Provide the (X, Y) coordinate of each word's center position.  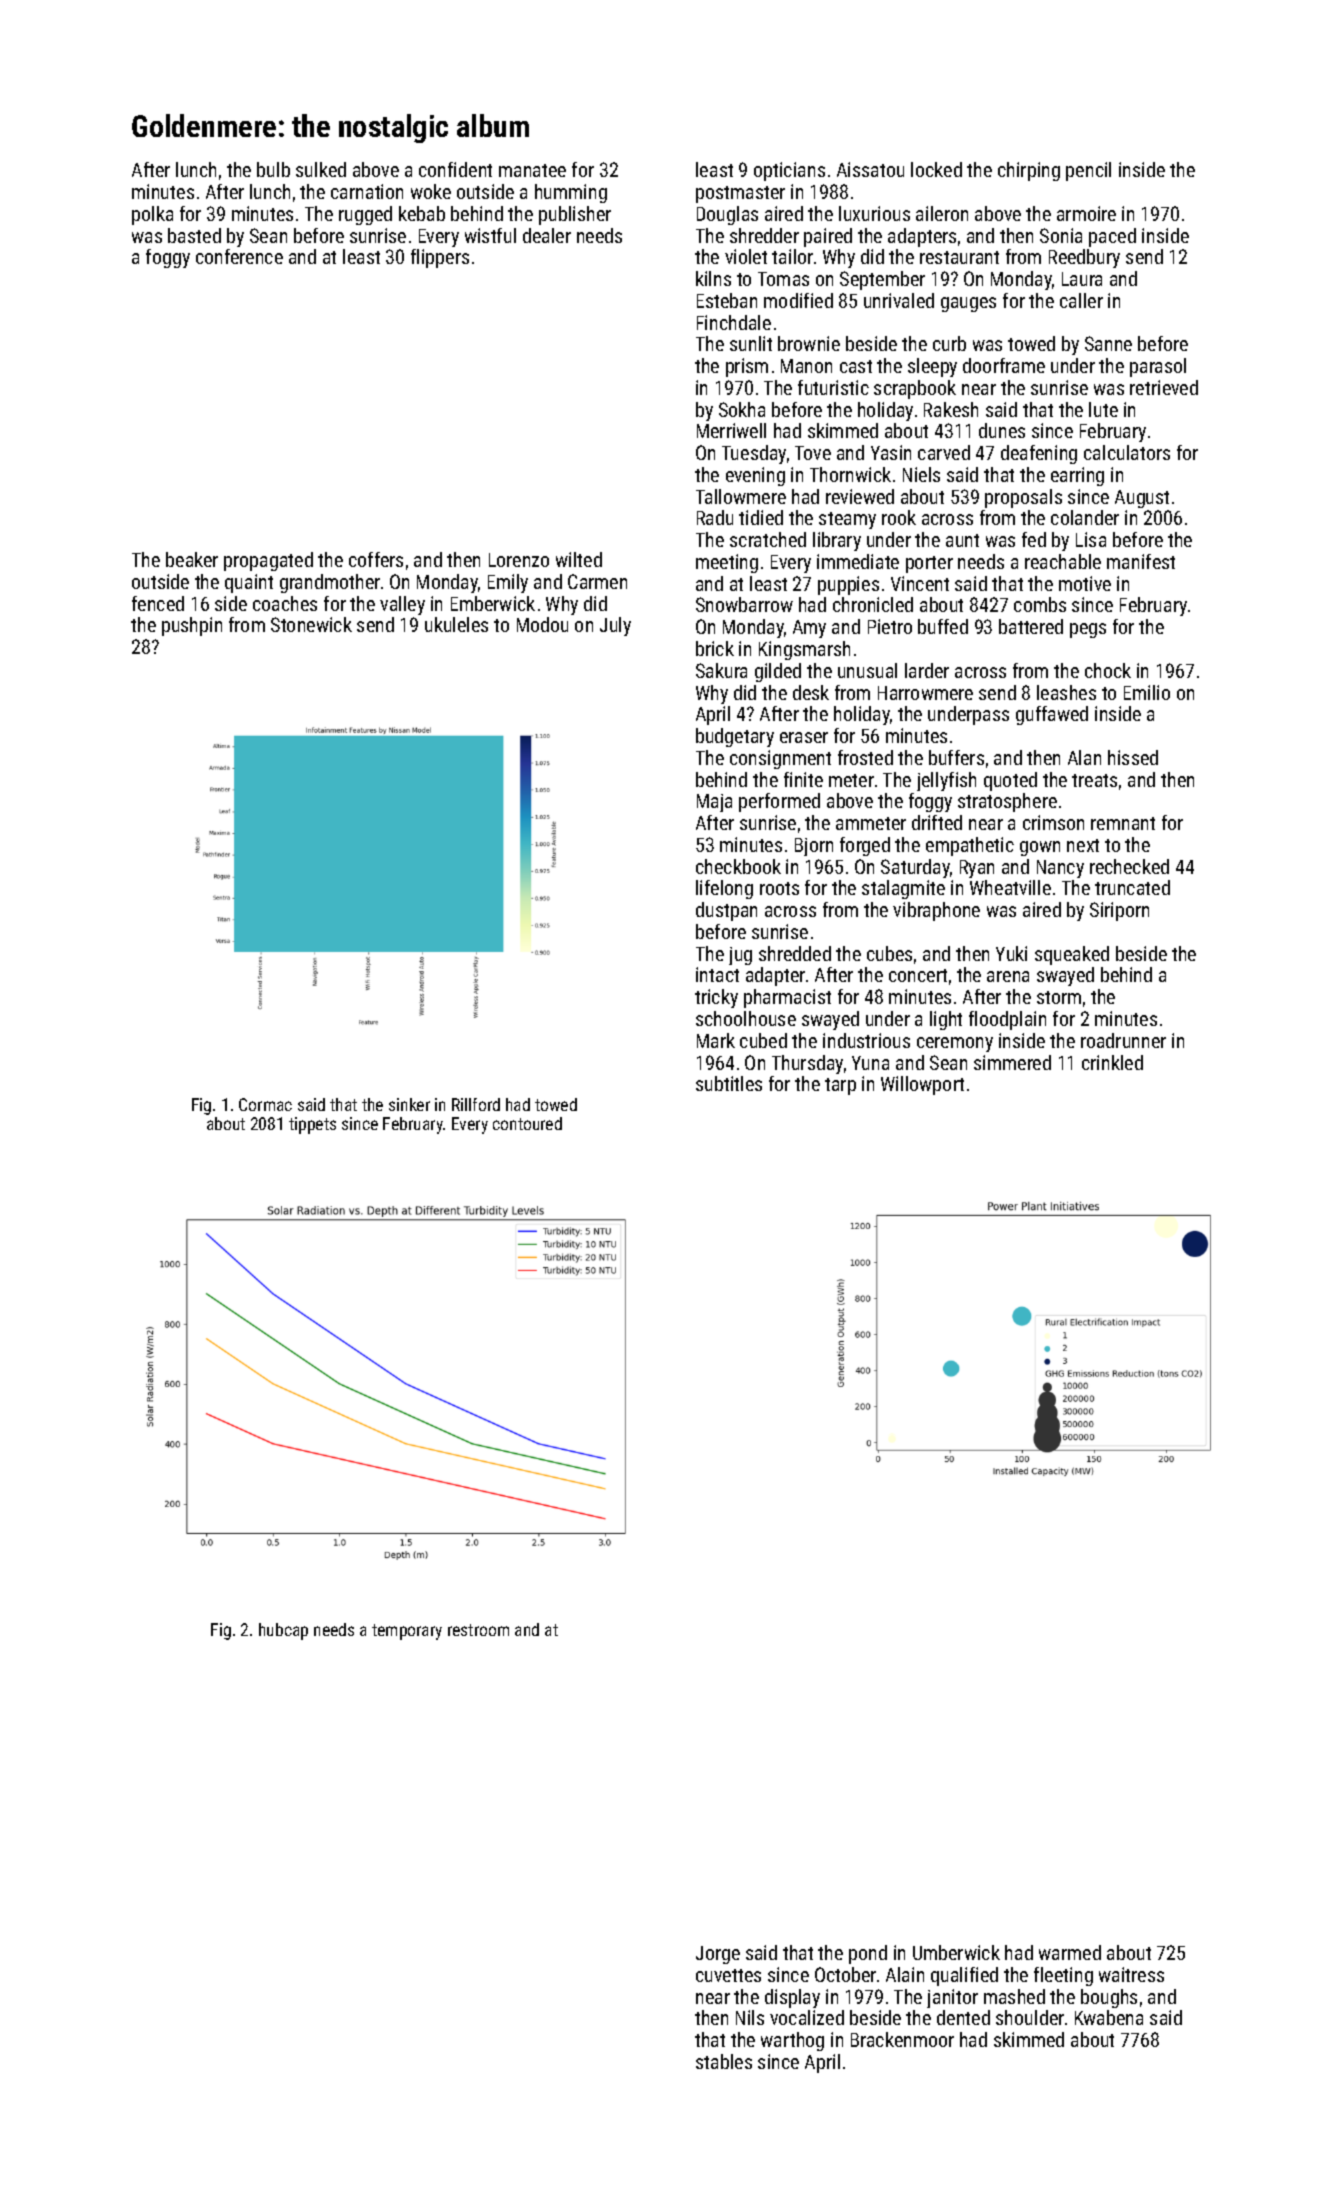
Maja (714, 803)
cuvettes (728, 1975)
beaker (192, 559)
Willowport (922, 1085)
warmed (1070, 1952)
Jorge (718, 1955)
